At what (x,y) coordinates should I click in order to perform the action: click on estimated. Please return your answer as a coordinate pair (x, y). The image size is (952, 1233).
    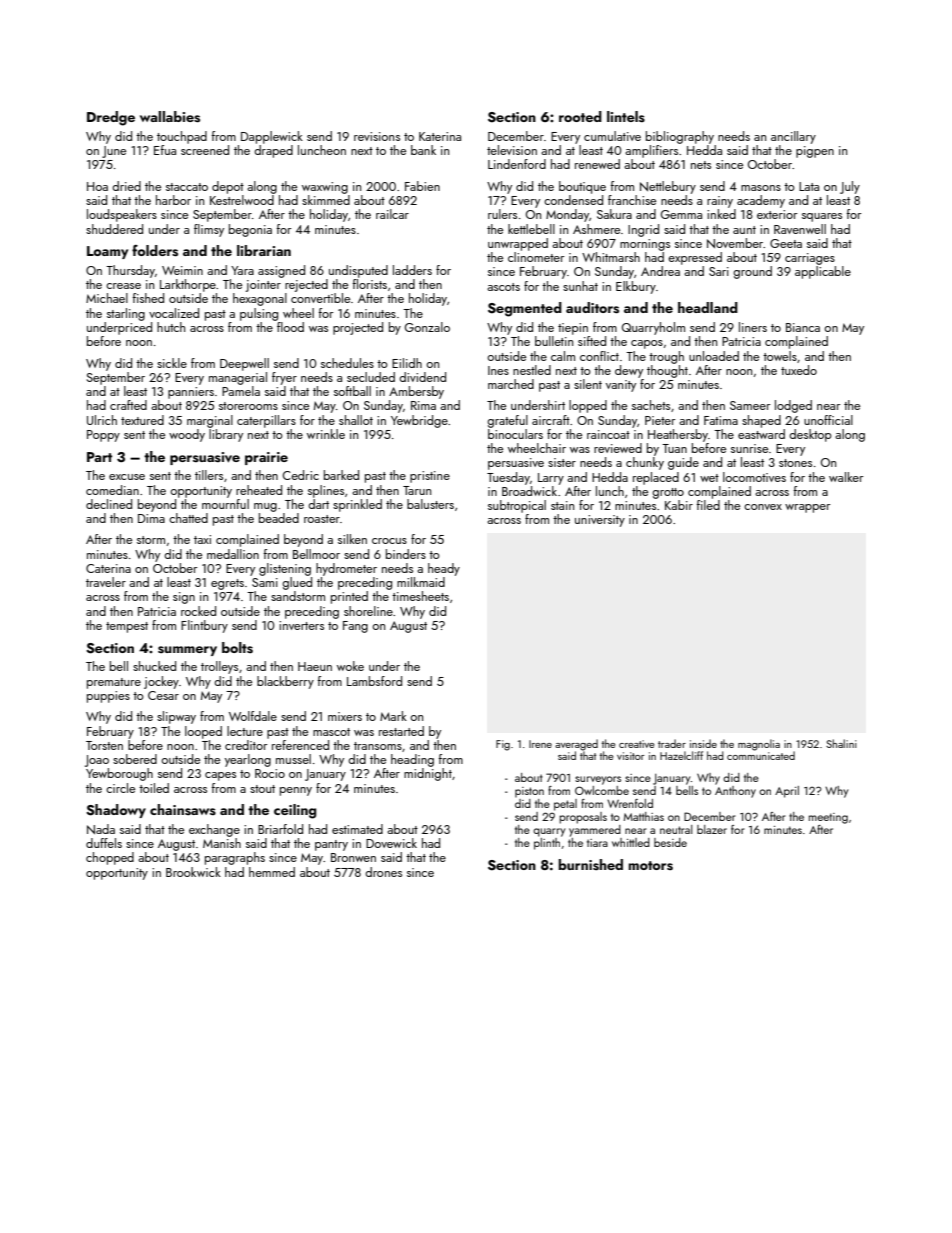
    Looking at the image, I should click on (357, 829).
